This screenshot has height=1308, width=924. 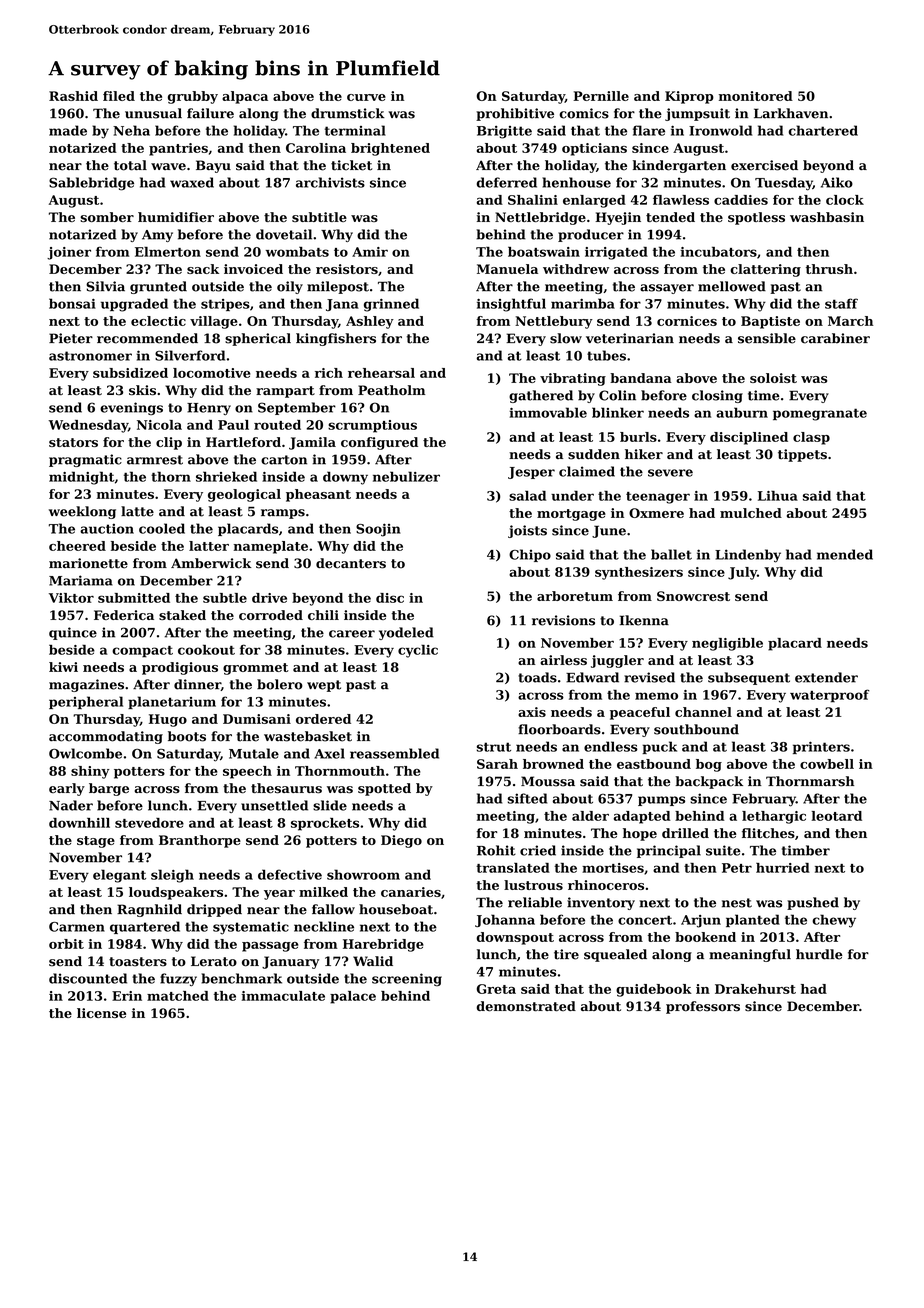 What do you see at coordinates (418, 651) in the screenshot?
I see `cyclic` at bounding box center [418, 651].
